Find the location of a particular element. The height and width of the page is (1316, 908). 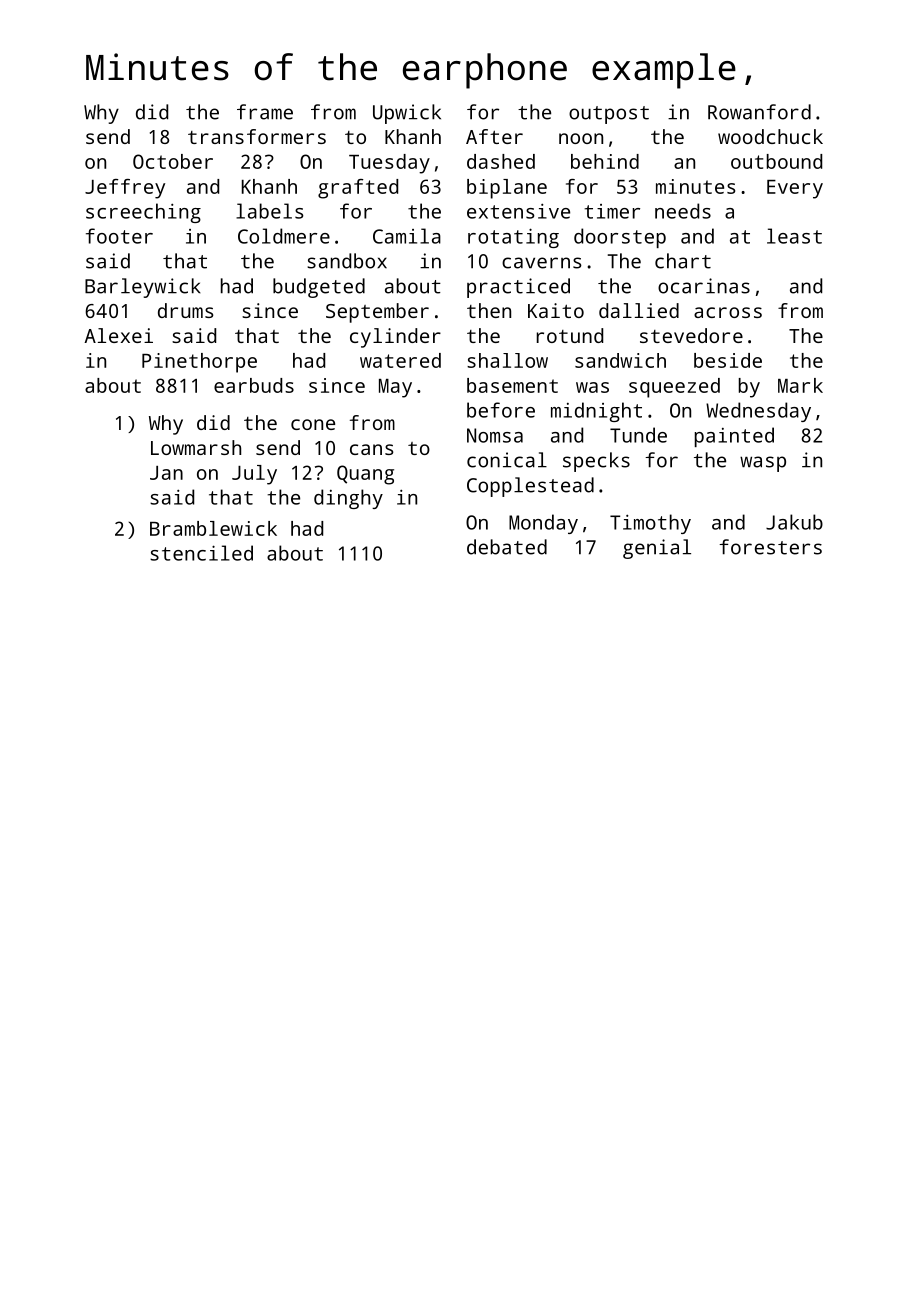

Barleywick is located at coordinates (143, 288).
